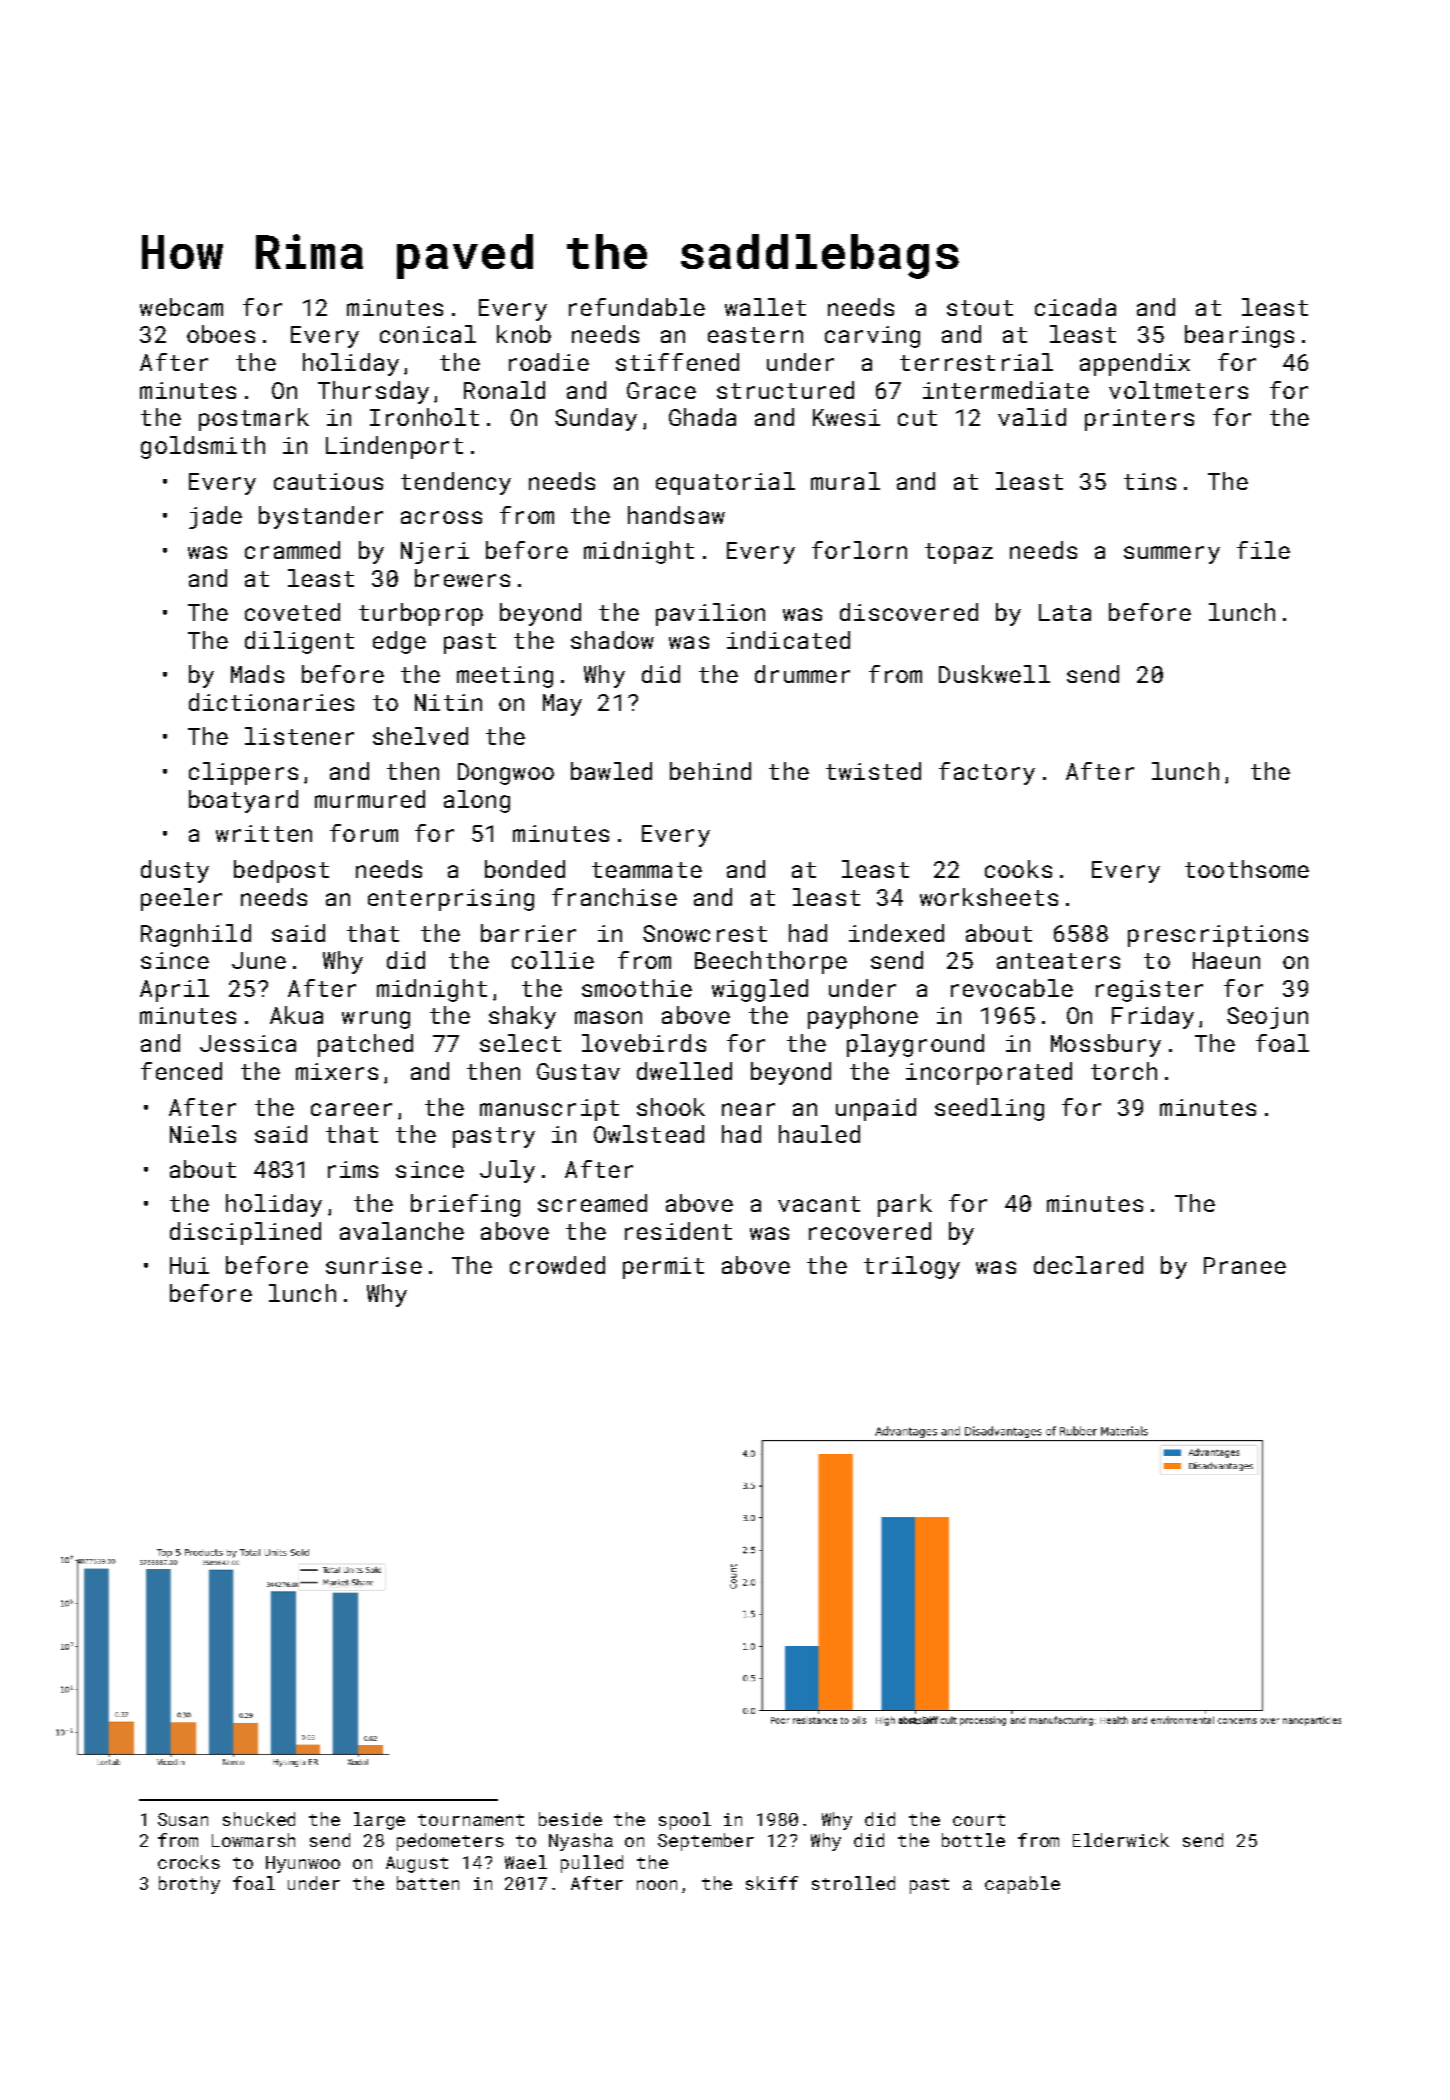 The height and width of the screenshot is (2100, 1450). What do you see at coordinates (181, 1071) in the screenshot?
I see `fenced` at bounding box center [181, 1071].
